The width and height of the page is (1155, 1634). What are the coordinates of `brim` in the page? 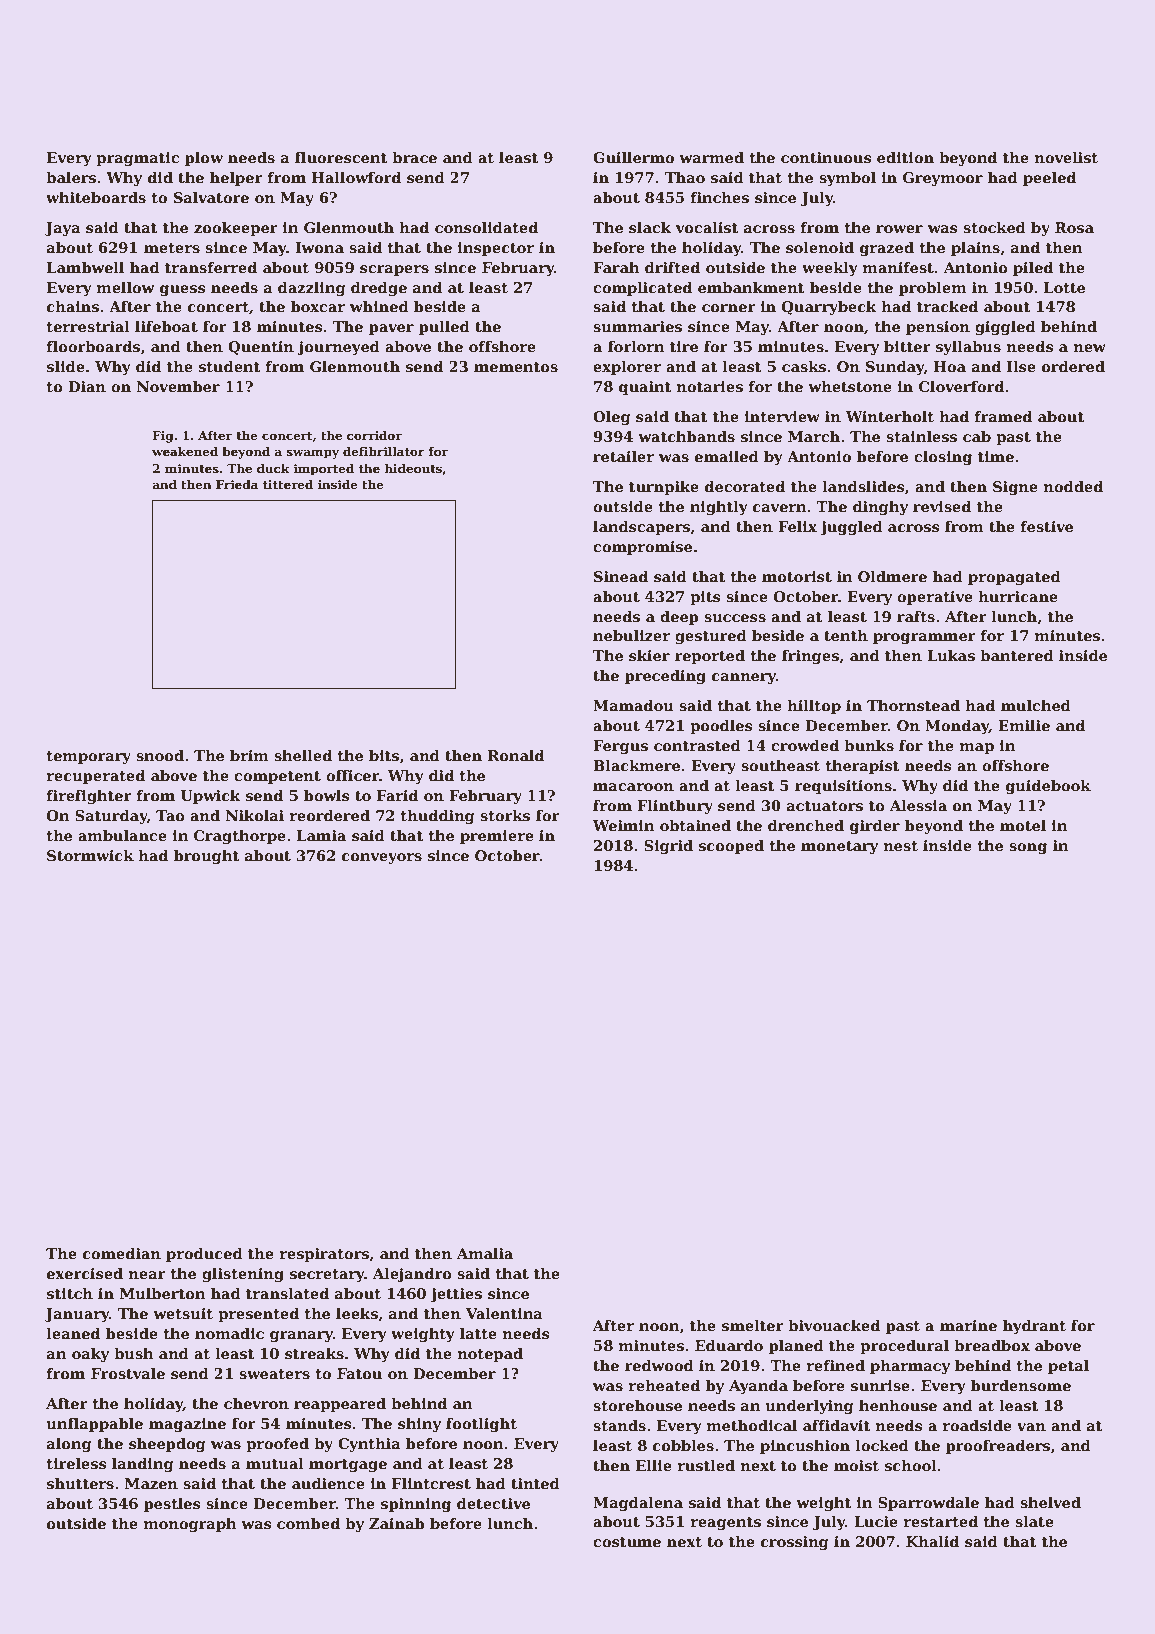 It's located at (249, 755).
